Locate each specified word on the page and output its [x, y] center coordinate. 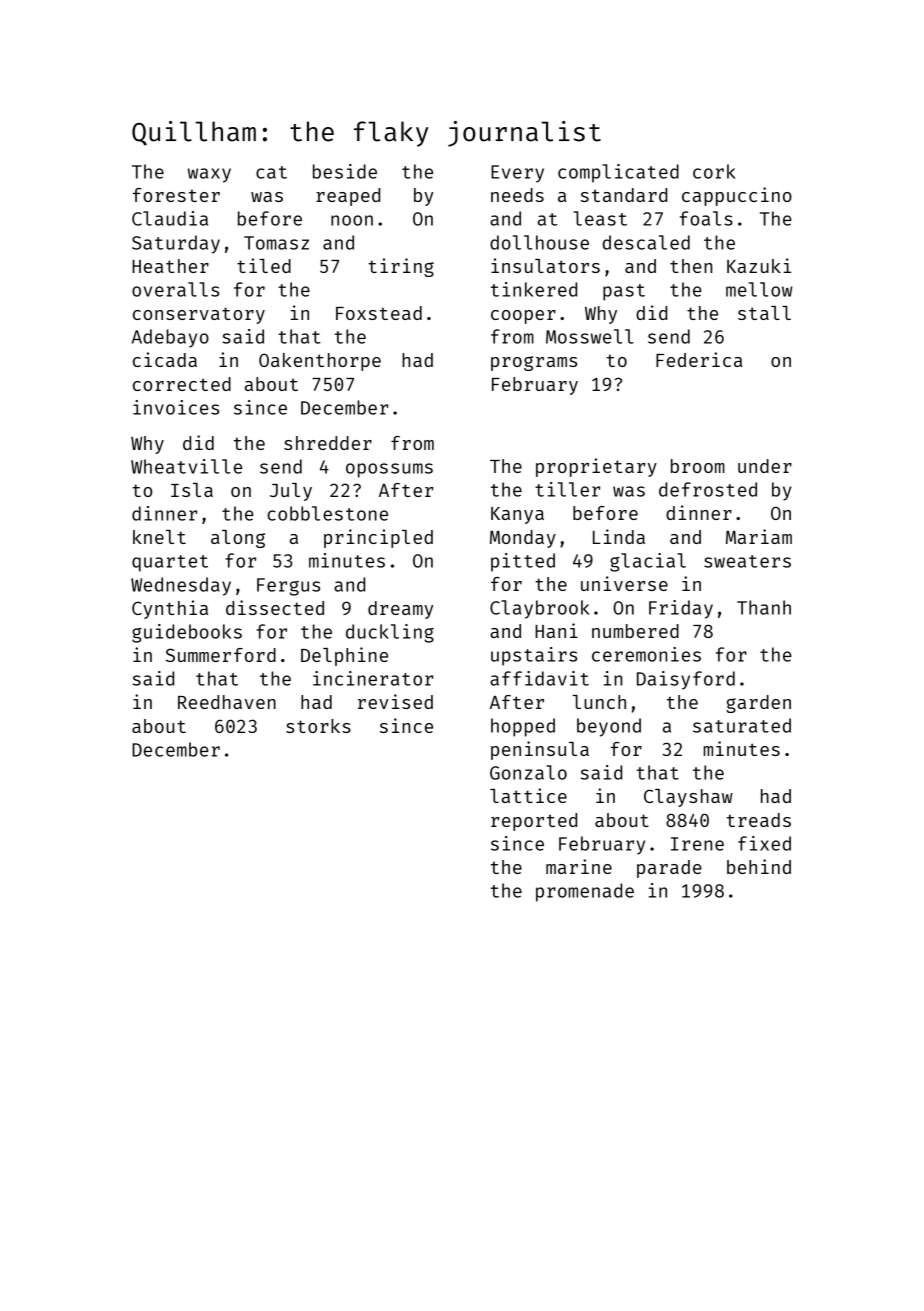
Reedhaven [227, 702]
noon [352, 220]
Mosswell [589, 336]
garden [758, 704]
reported [534, 822]
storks [318, 726]
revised [395, 701]
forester [176, 195]
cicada [165, 359]
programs [534, 363]
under [765, 466]
